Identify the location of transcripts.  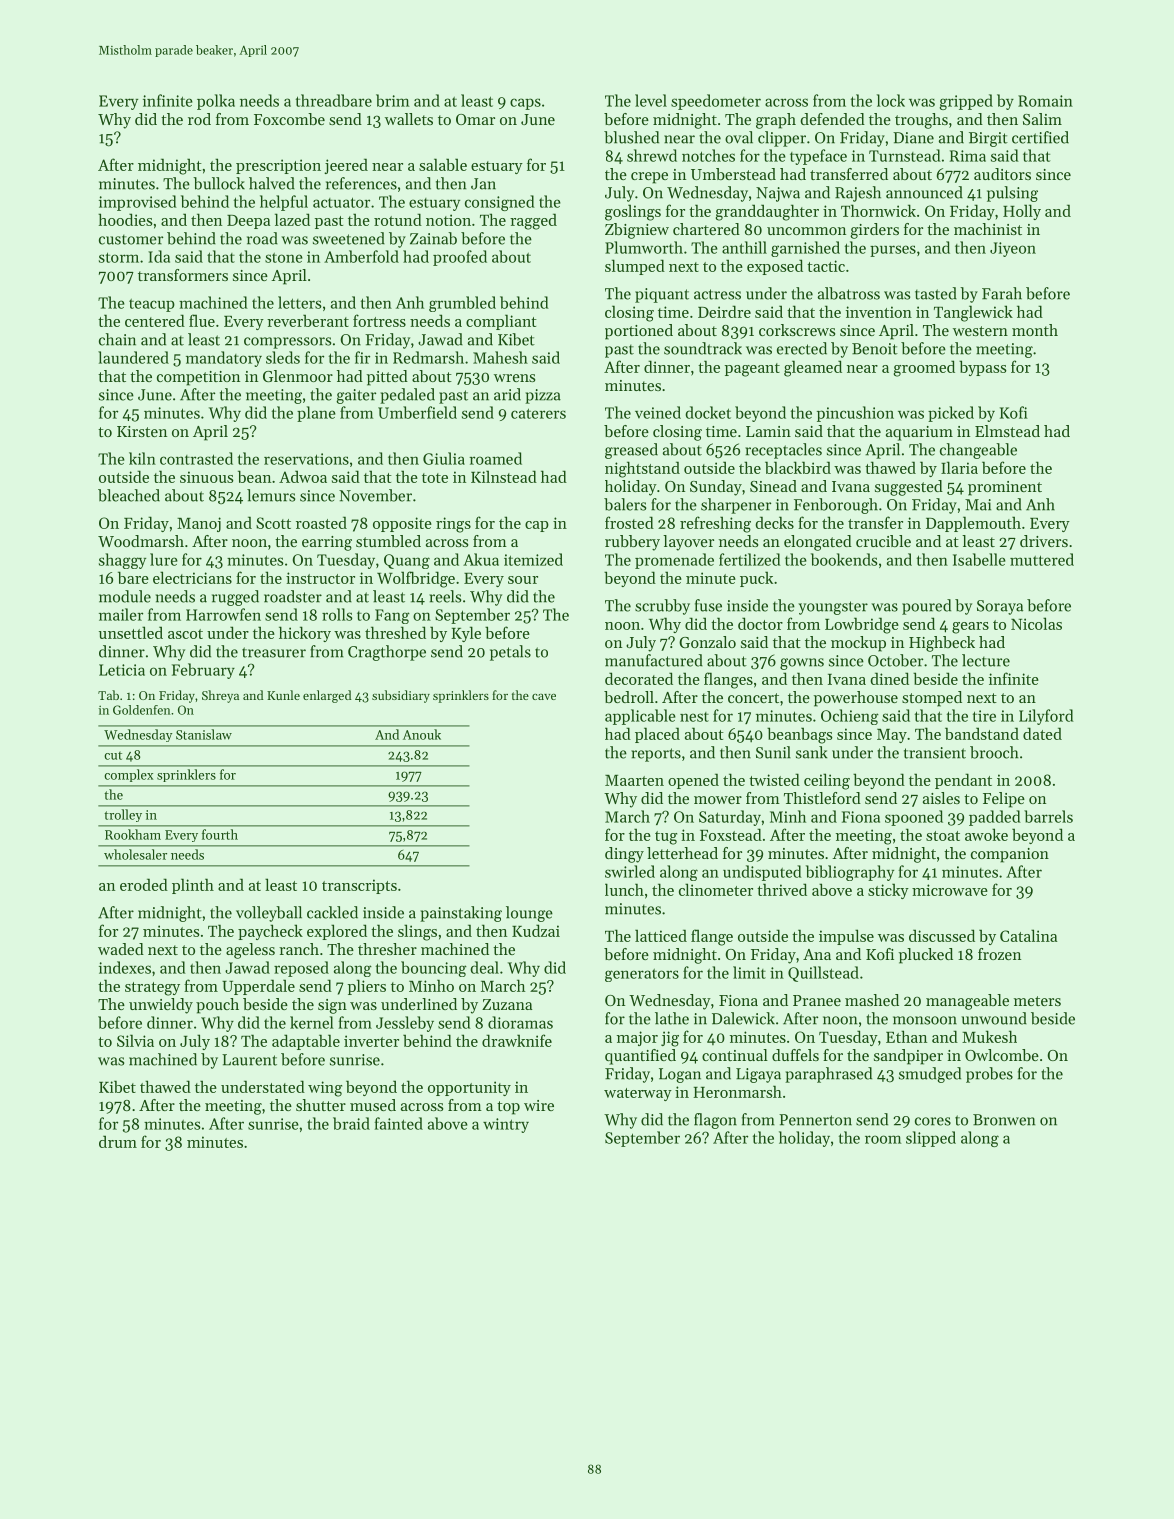
(359, 886).
